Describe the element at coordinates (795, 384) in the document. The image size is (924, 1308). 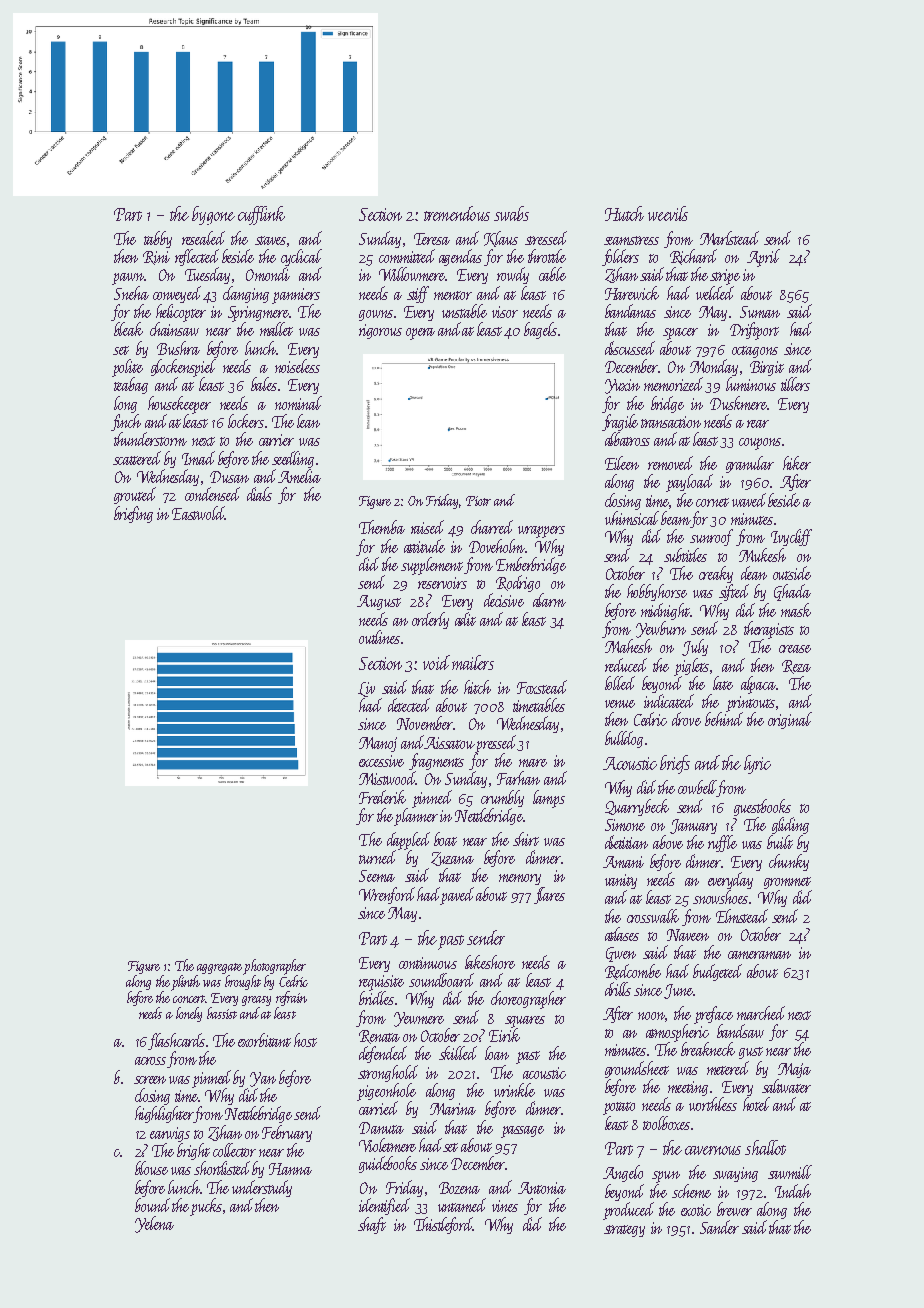
I see `tillers` at that location.
